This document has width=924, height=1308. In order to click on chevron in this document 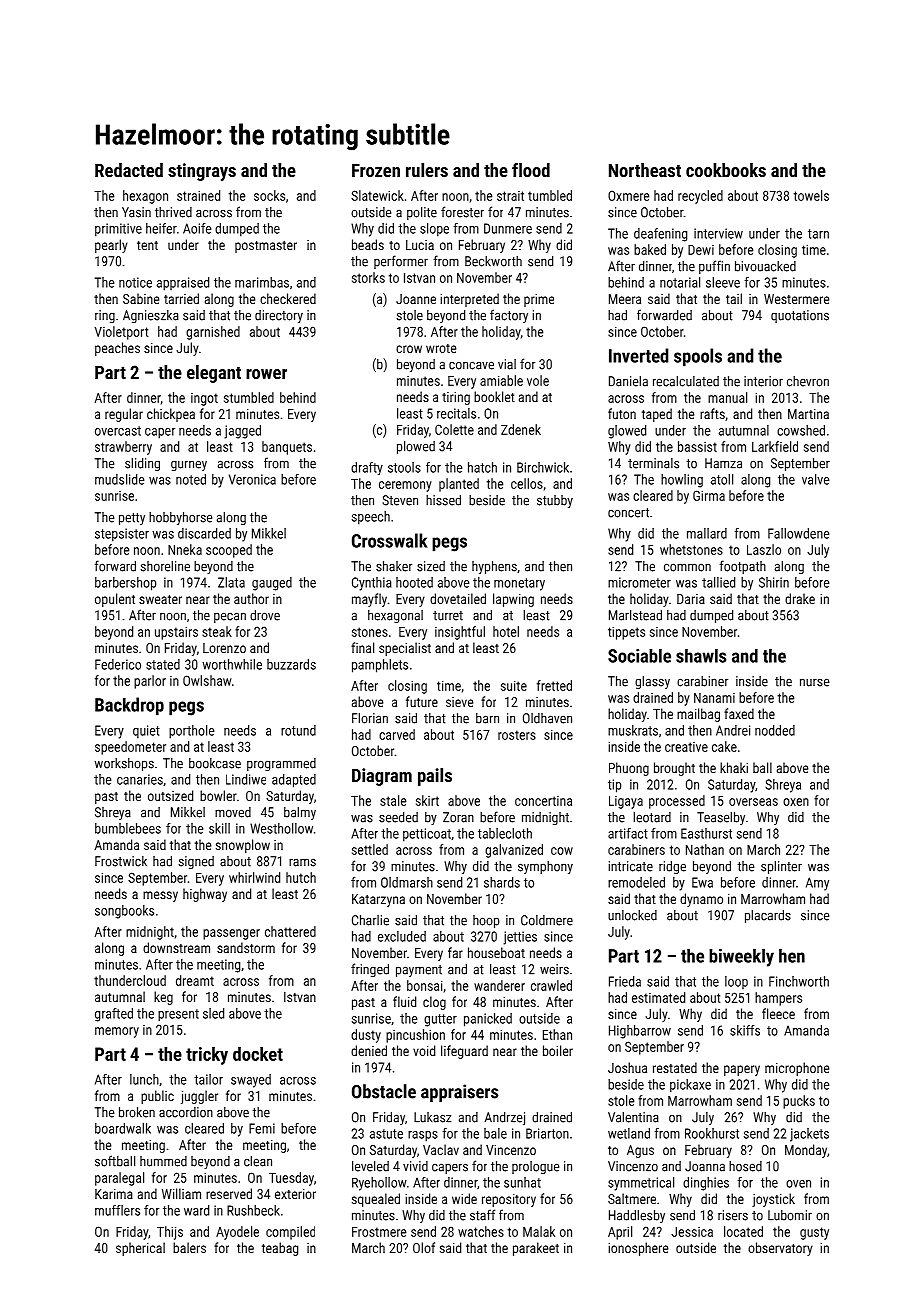, I will do `click(808, 381)`.
